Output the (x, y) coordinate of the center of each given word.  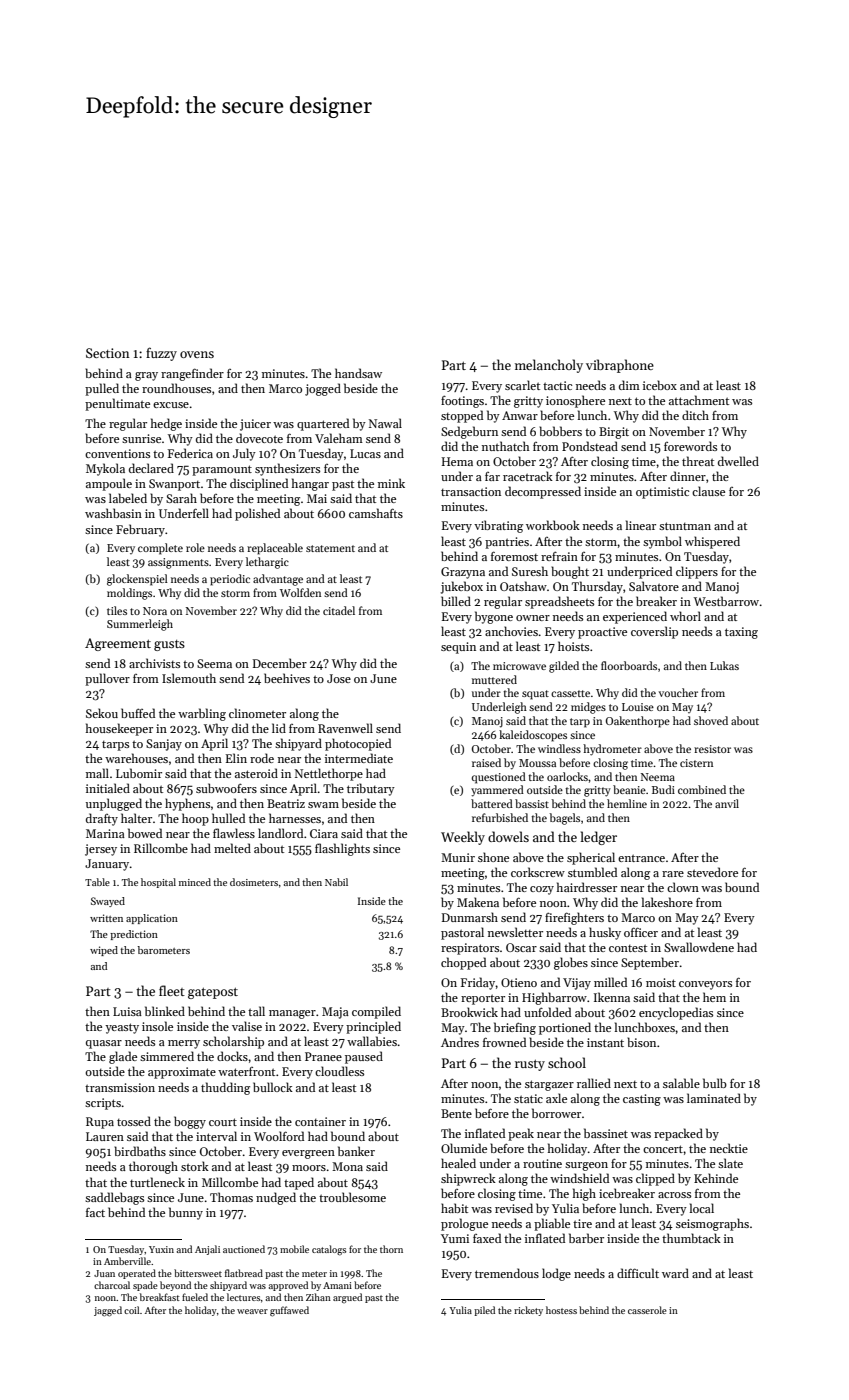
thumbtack (691, 1238)
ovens (197, 354)
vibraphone (620, 366)
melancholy (549, 366)
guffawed (289, 1311)
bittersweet (198, 1273)
